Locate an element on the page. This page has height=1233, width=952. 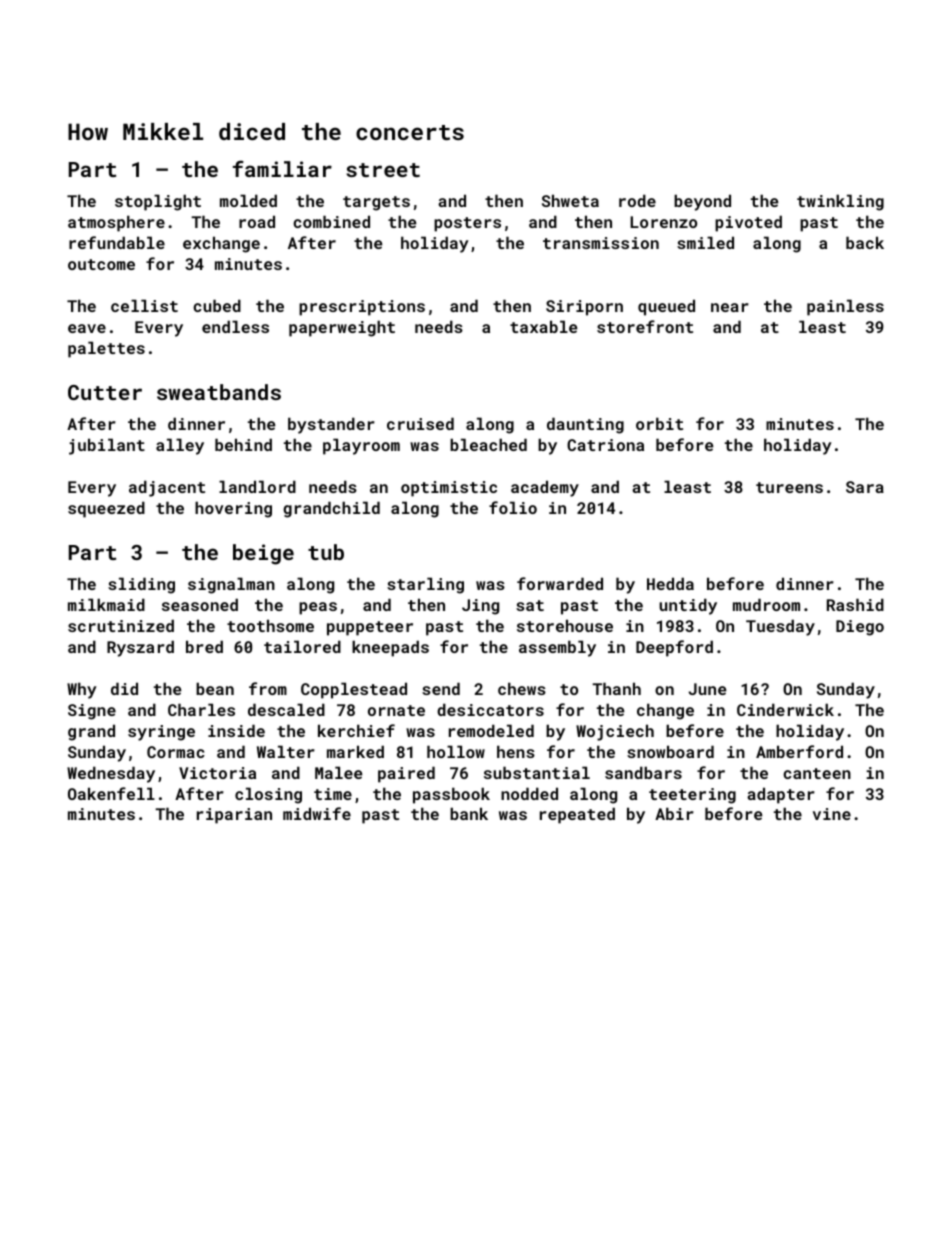
Malee is located at coordinates (338, 772).
